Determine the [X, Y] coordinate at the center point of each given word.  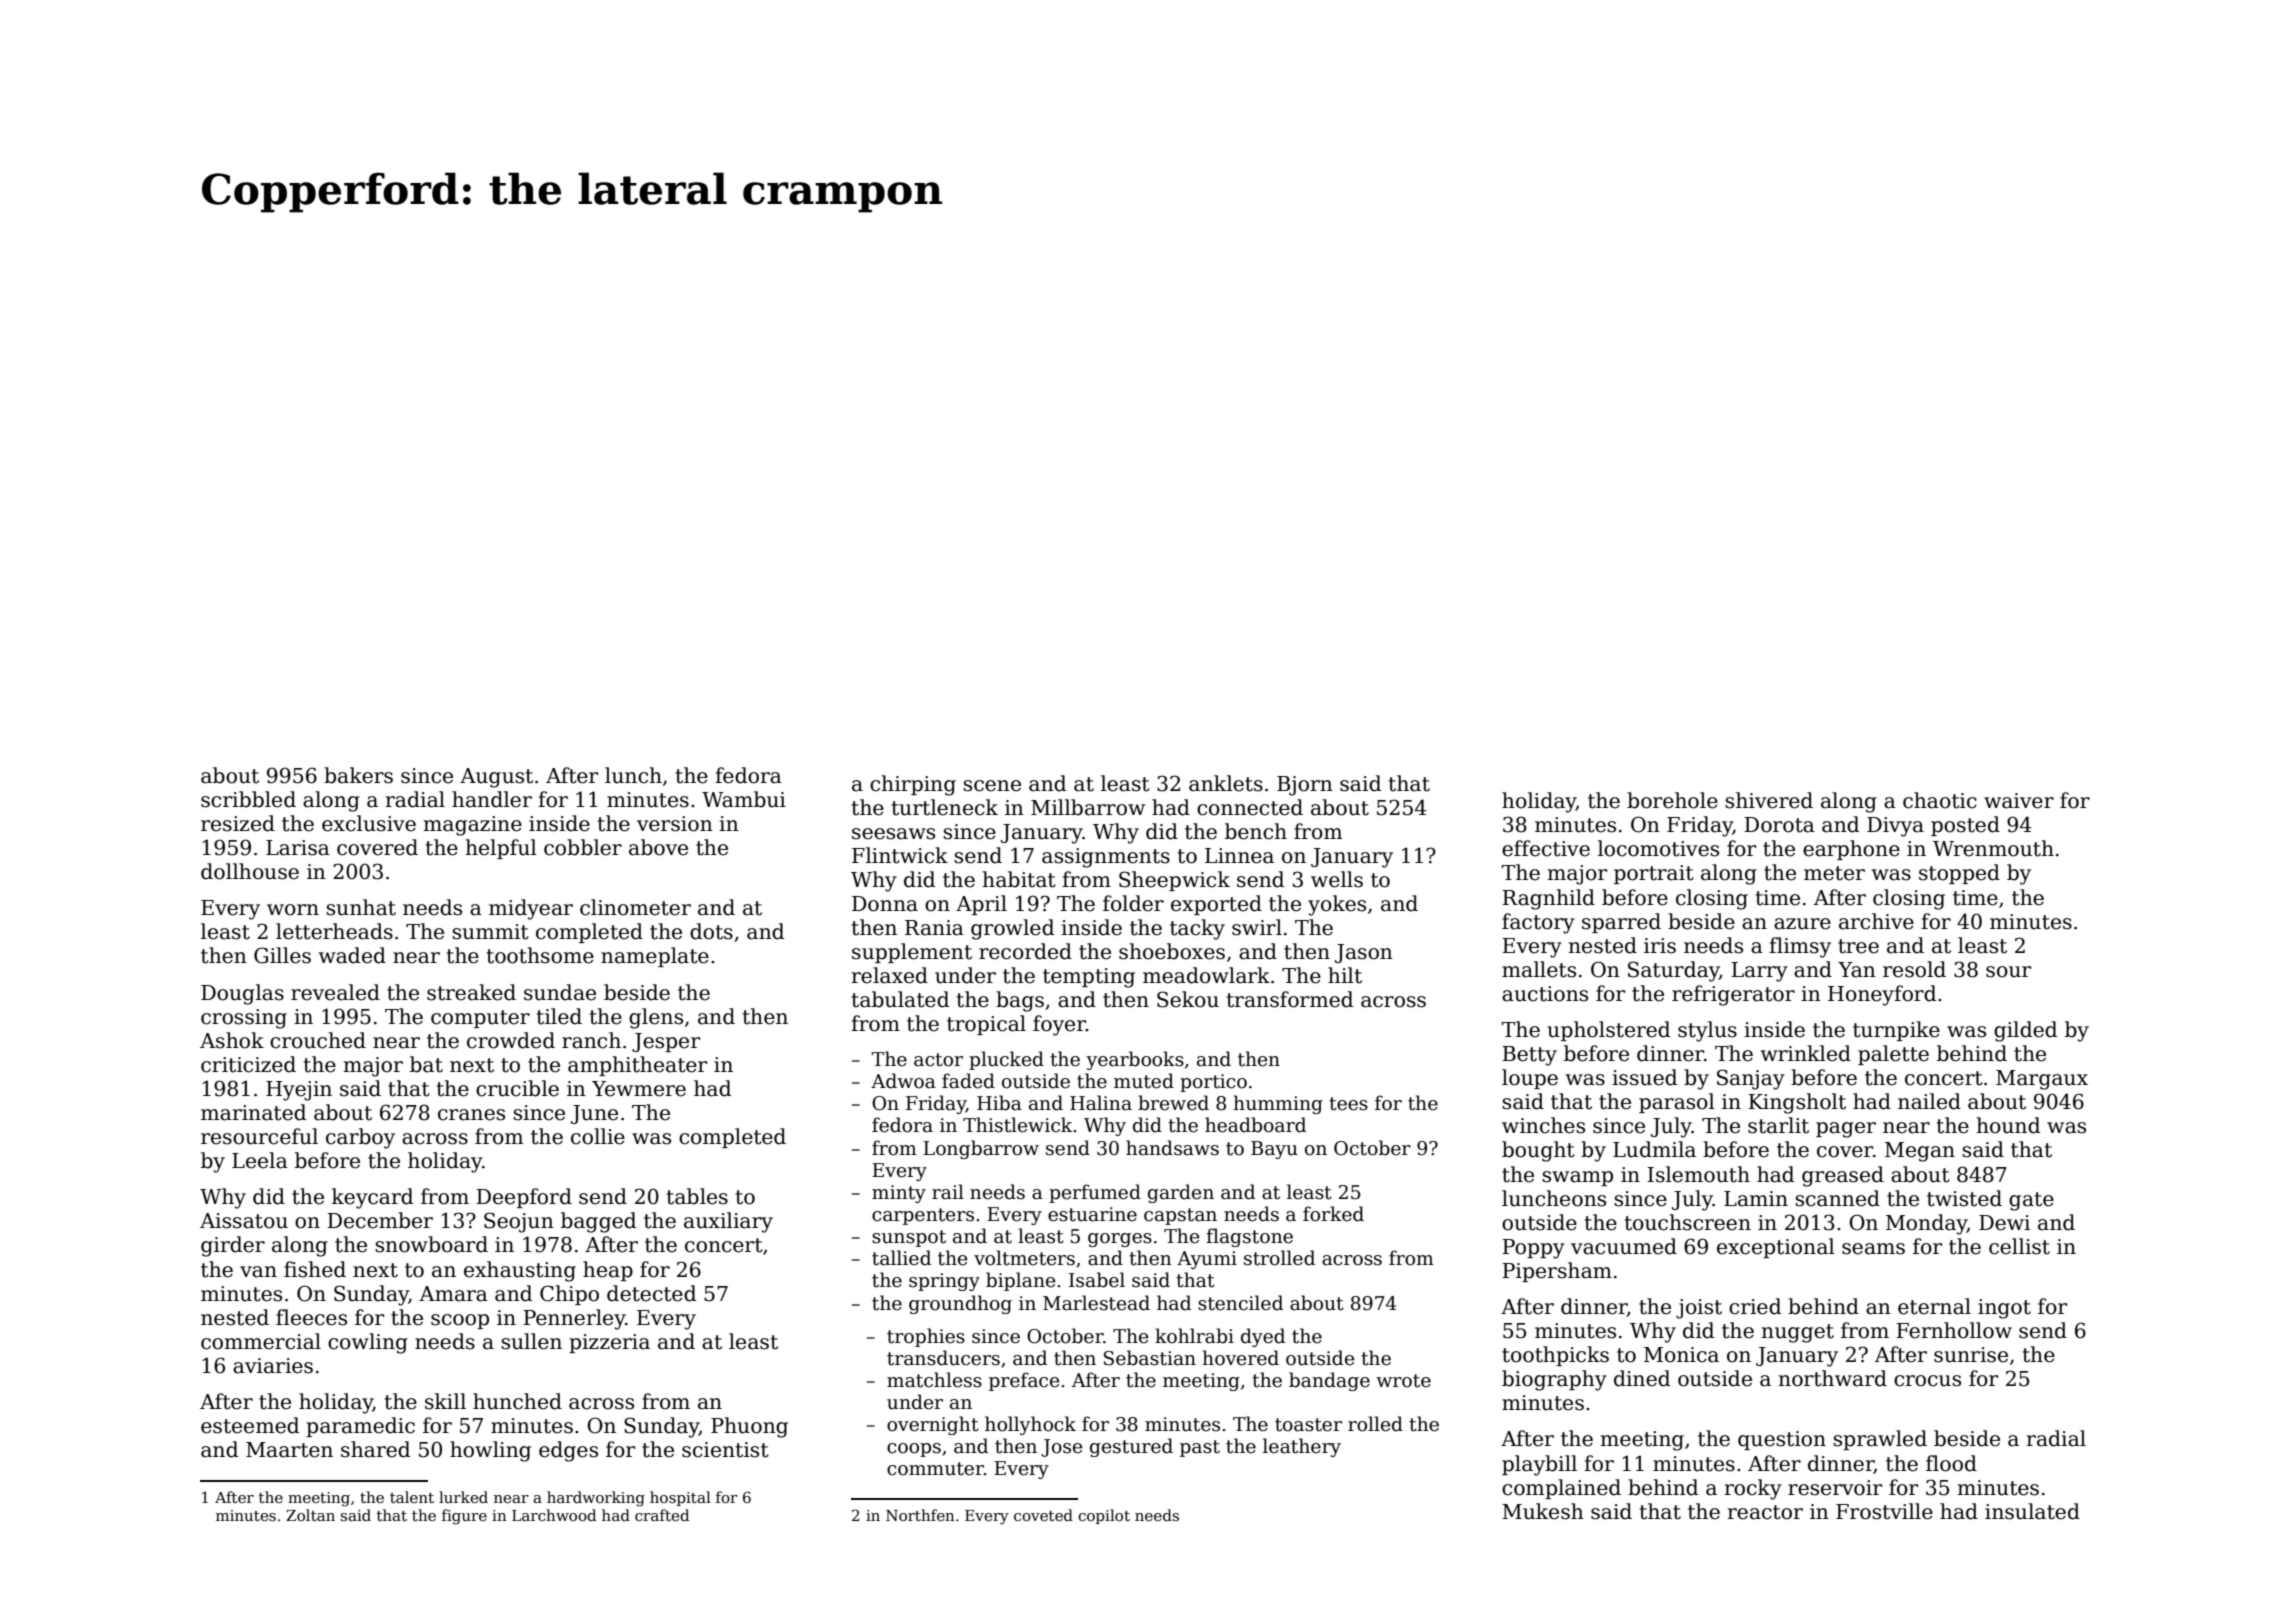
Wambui [744, 799]
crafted [662, 1515]
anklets [1226, 783]
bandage [1329, 1381]
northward [1833, 1378]
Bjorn [1305, 786]
